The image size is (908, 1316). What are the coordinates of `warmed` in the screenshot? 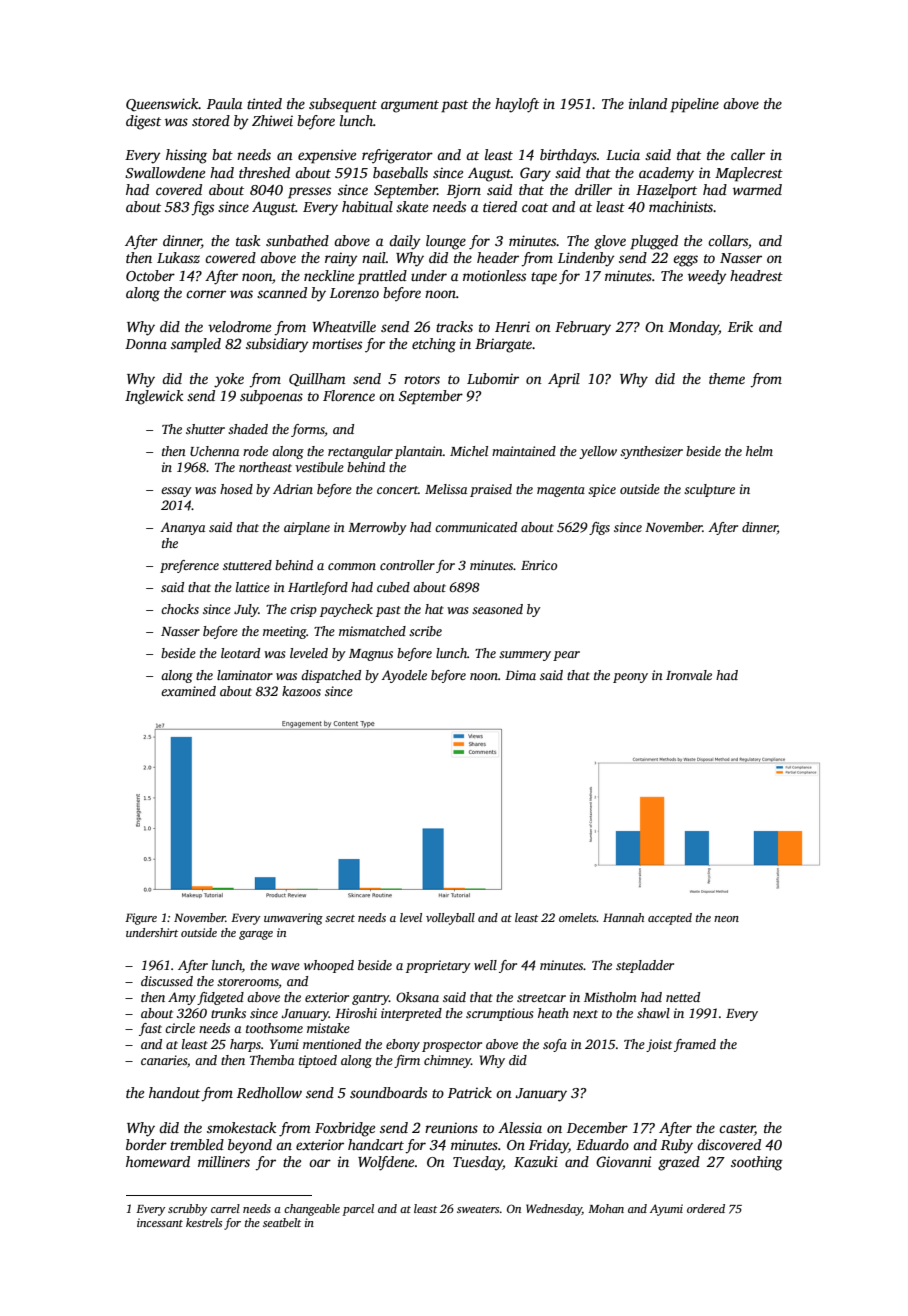 It's located at (757, 189).
